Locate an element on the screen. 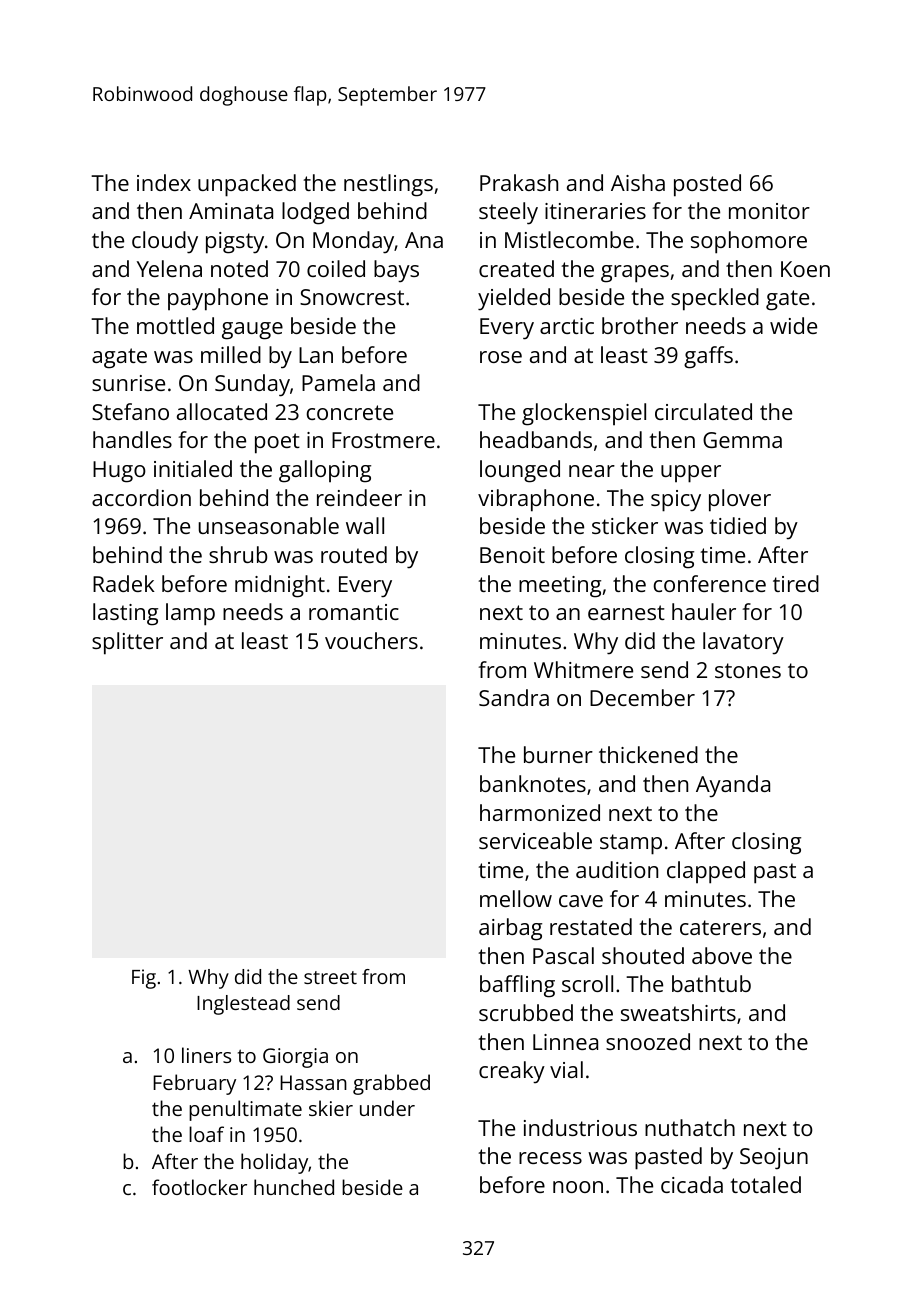 The height and width of the screenshot is (1311, 924). footlocker is located at coordinates (199, 1187).
